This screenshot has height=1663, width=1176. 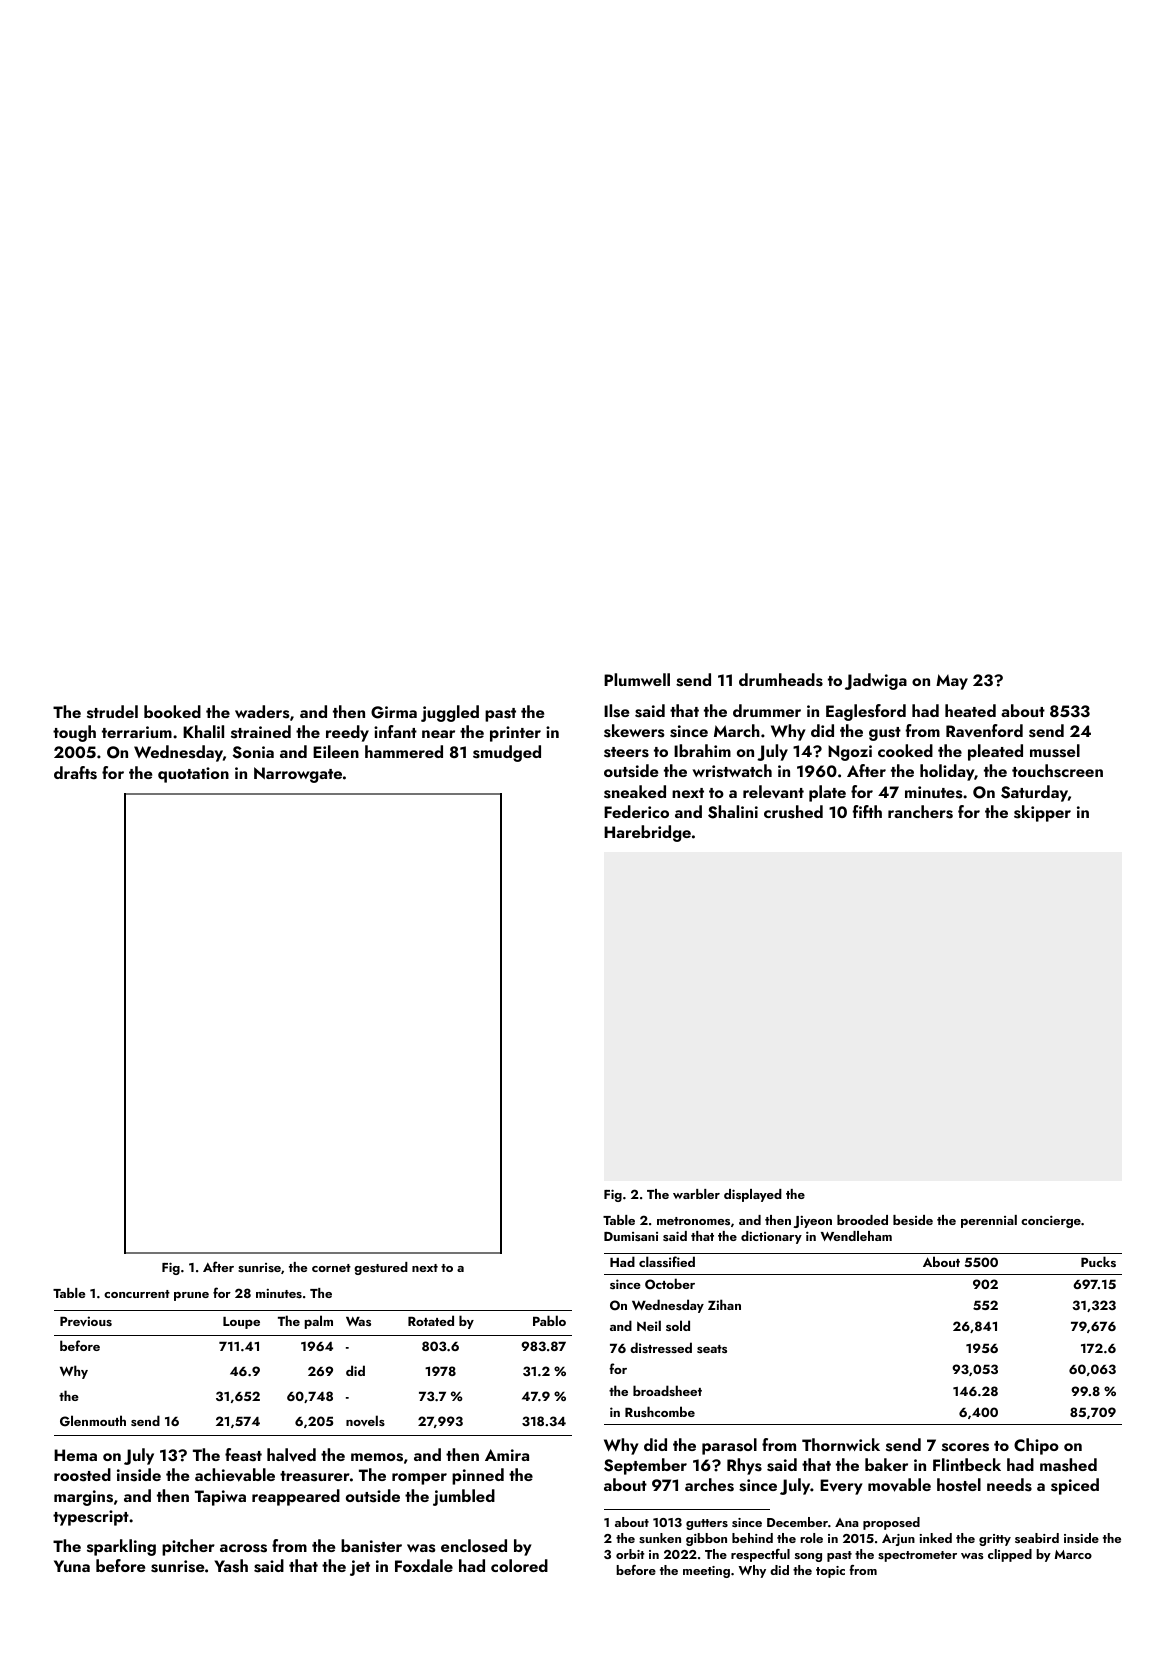 I want to click on strudel, so click(x=112, y=712).
